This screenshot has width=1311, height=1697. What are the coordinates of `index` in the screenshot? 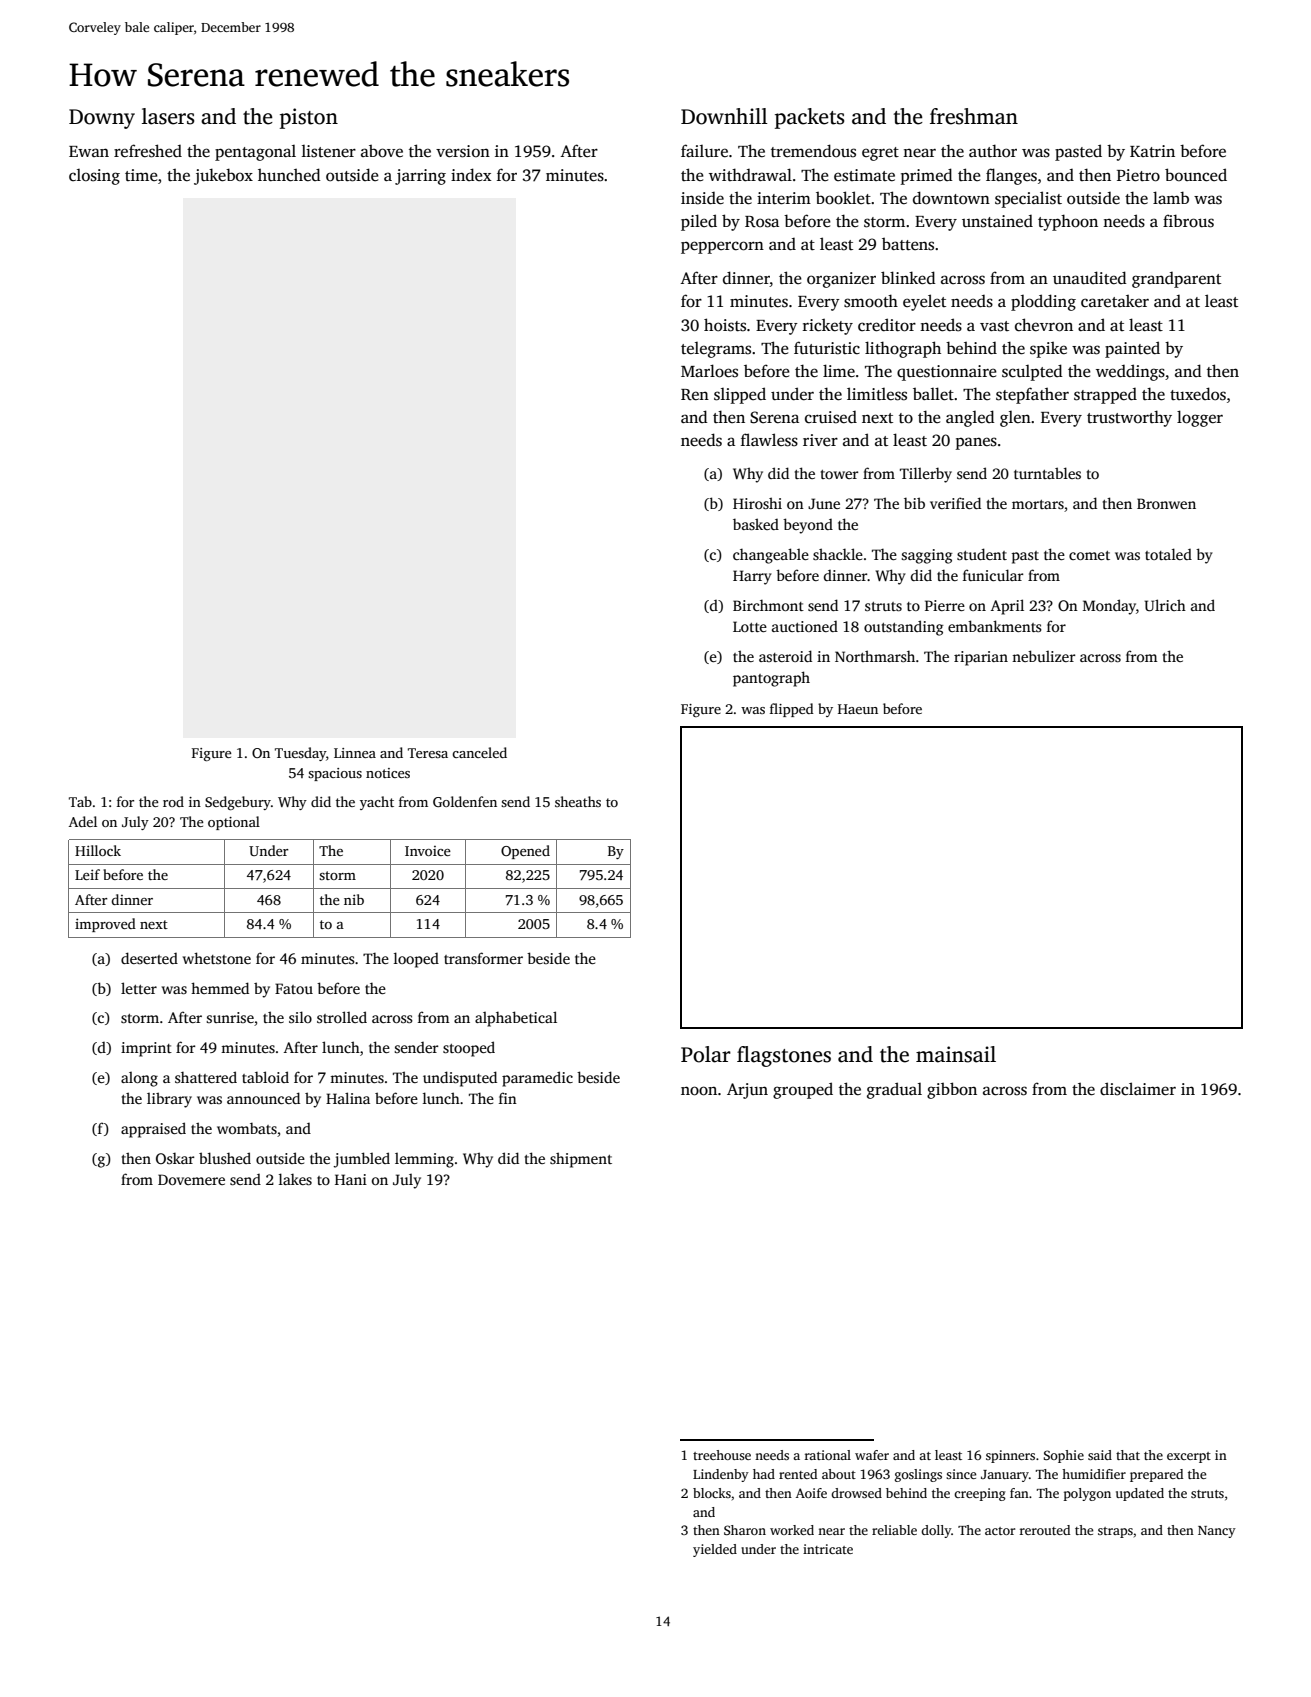 It's located at (471, 174).
